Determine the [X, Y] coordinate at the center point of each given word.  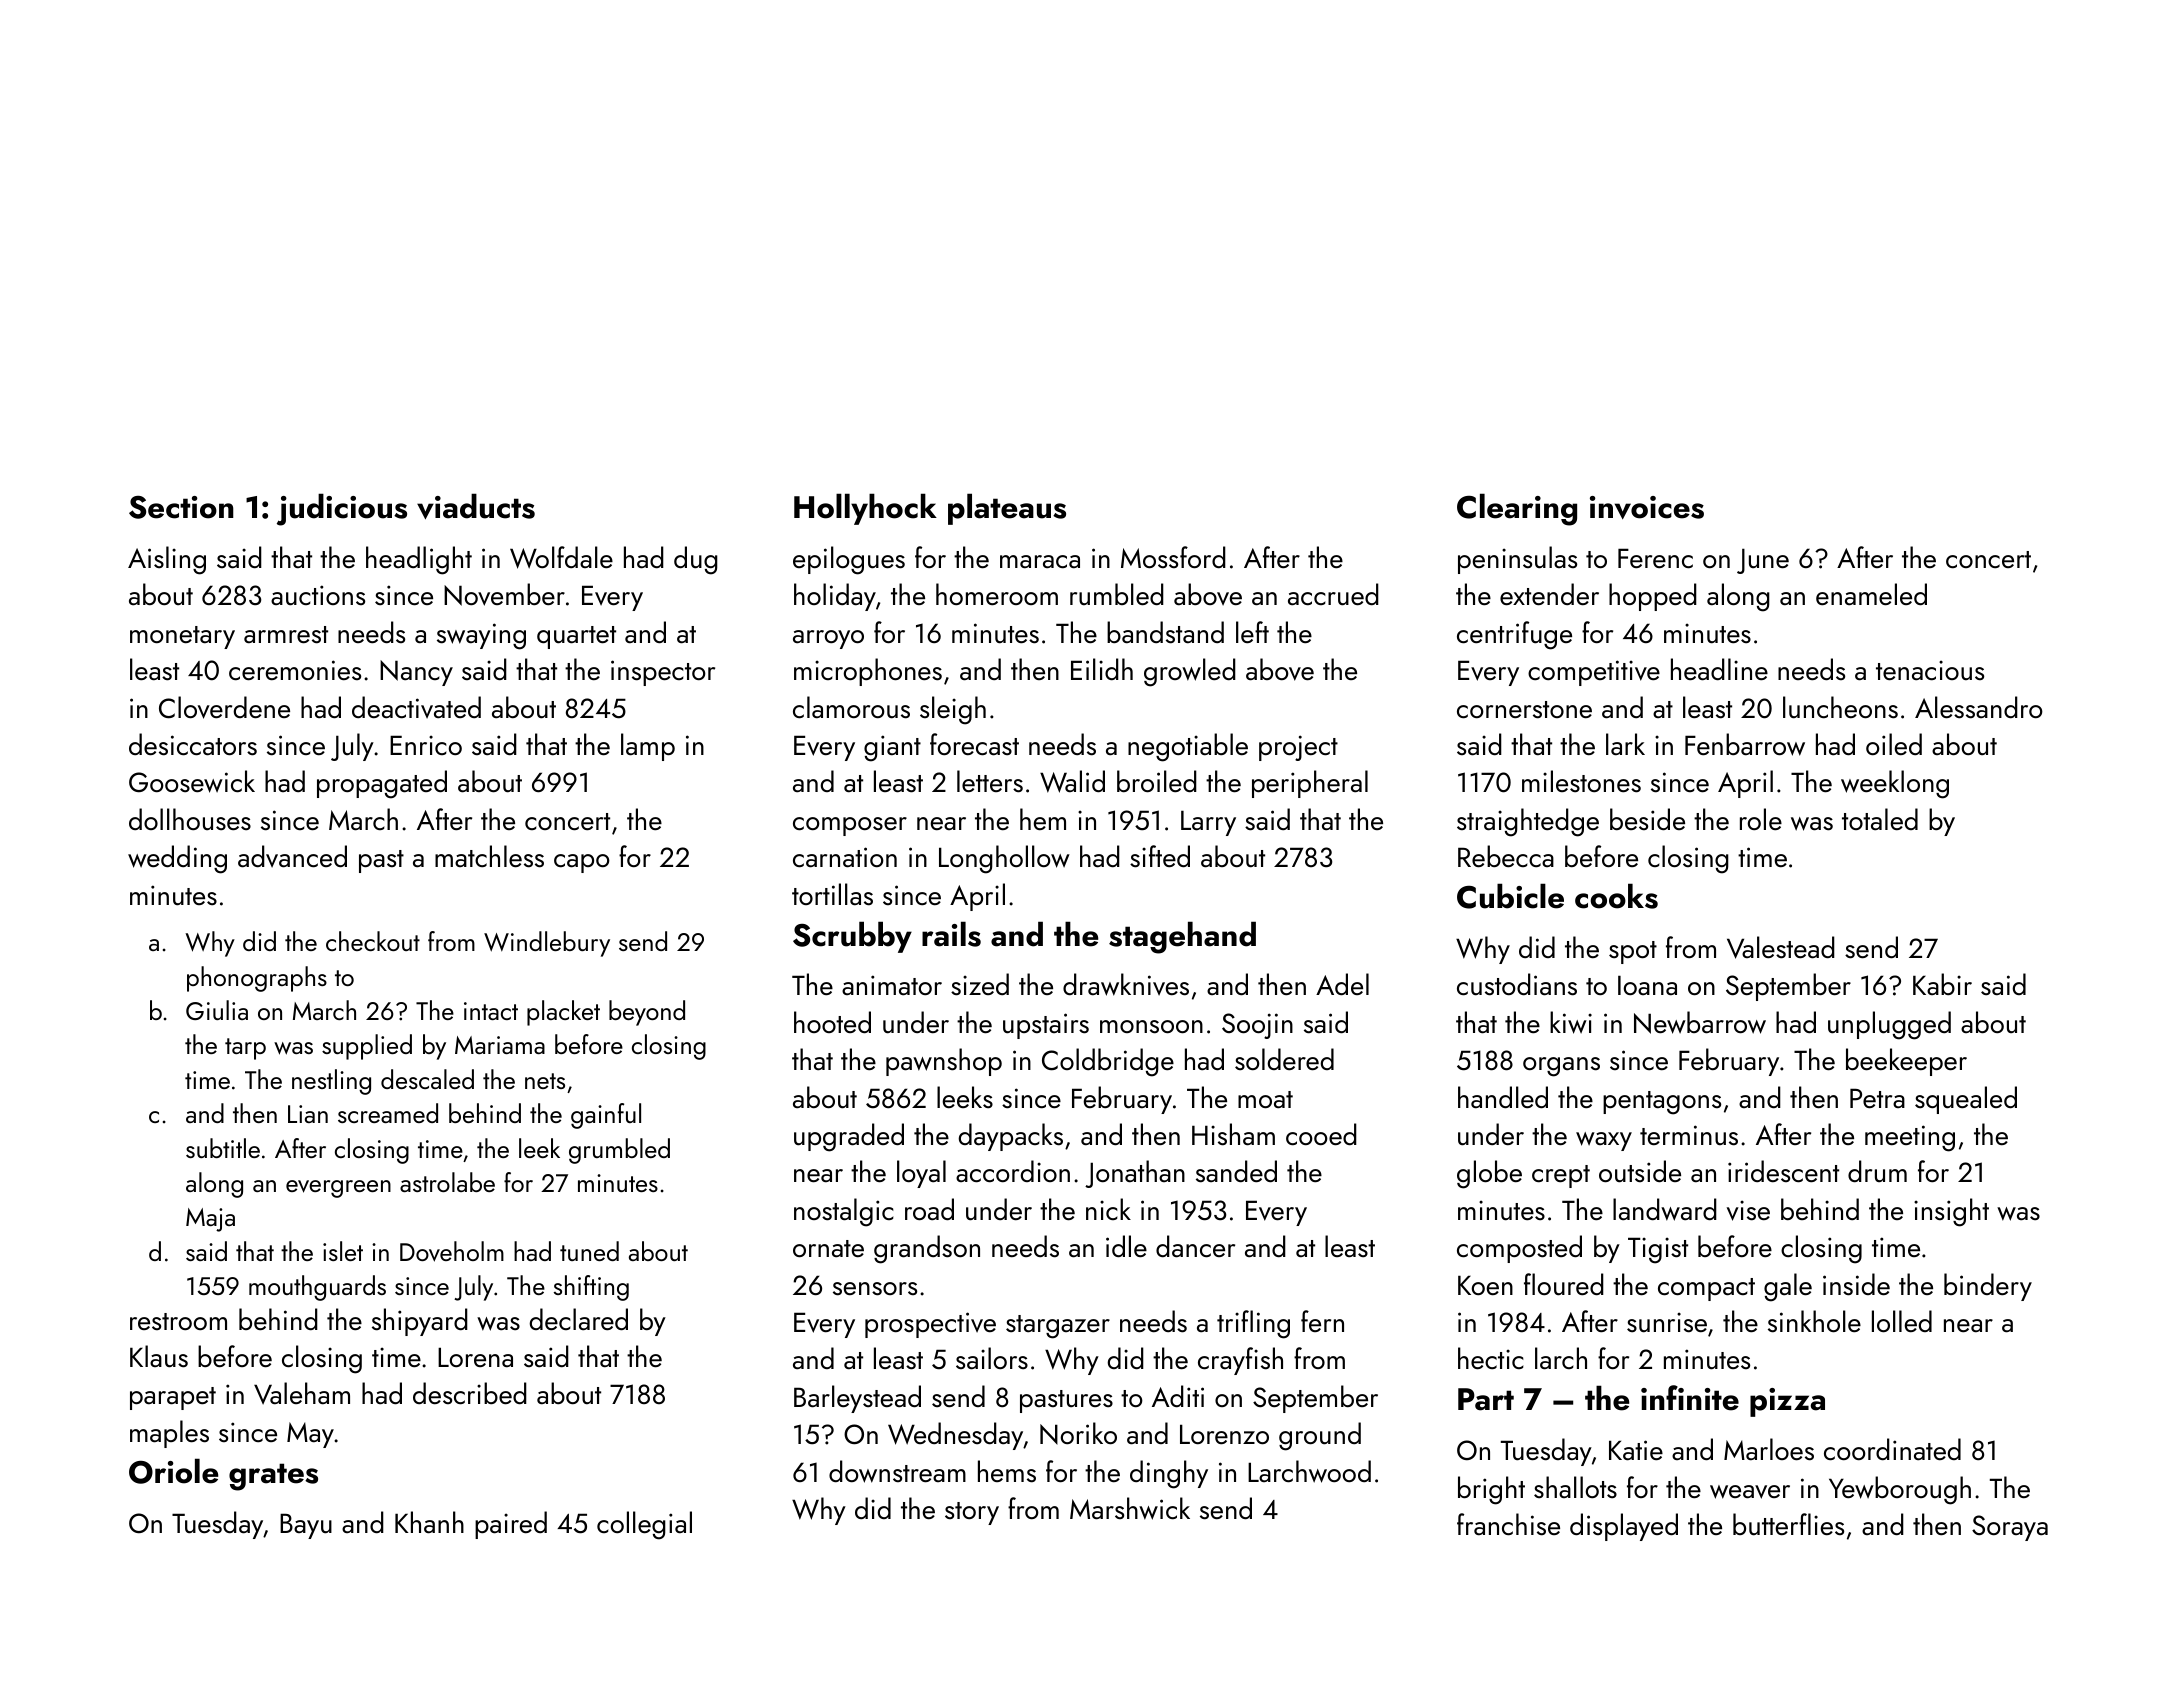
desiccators [193, 744]
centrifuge [1514, 635]
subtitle [223, 1148]
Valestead [1781, 947]
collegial [644, 1525]
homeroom [997, 594]
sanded [1236, 1171]
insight [1951, 1212]
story [972, 1513]
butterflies [1788, 1524]
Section [181, 507]
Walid [1072, 781]
